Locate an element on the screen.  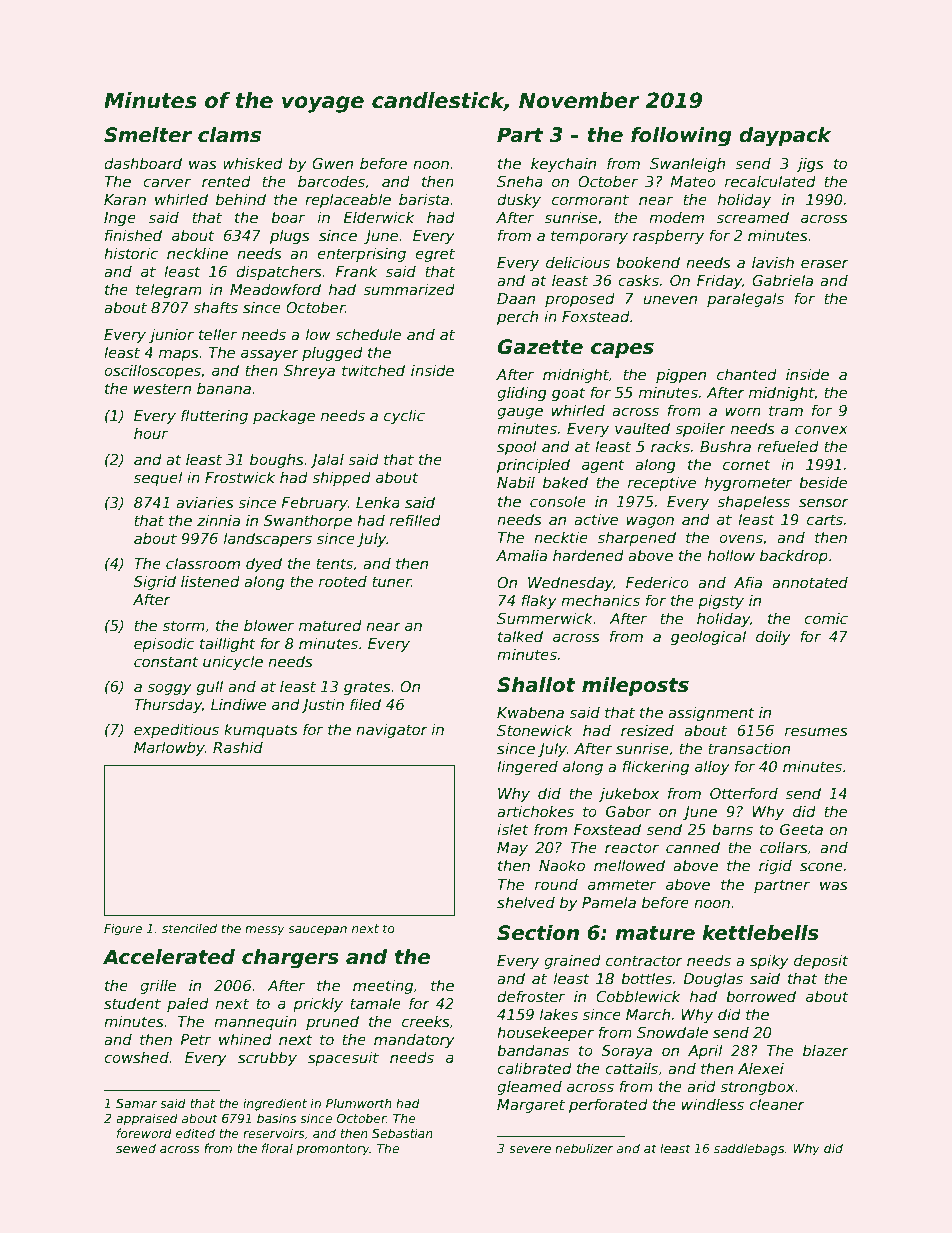
mandatory is located at coordinates (414, 1040).
